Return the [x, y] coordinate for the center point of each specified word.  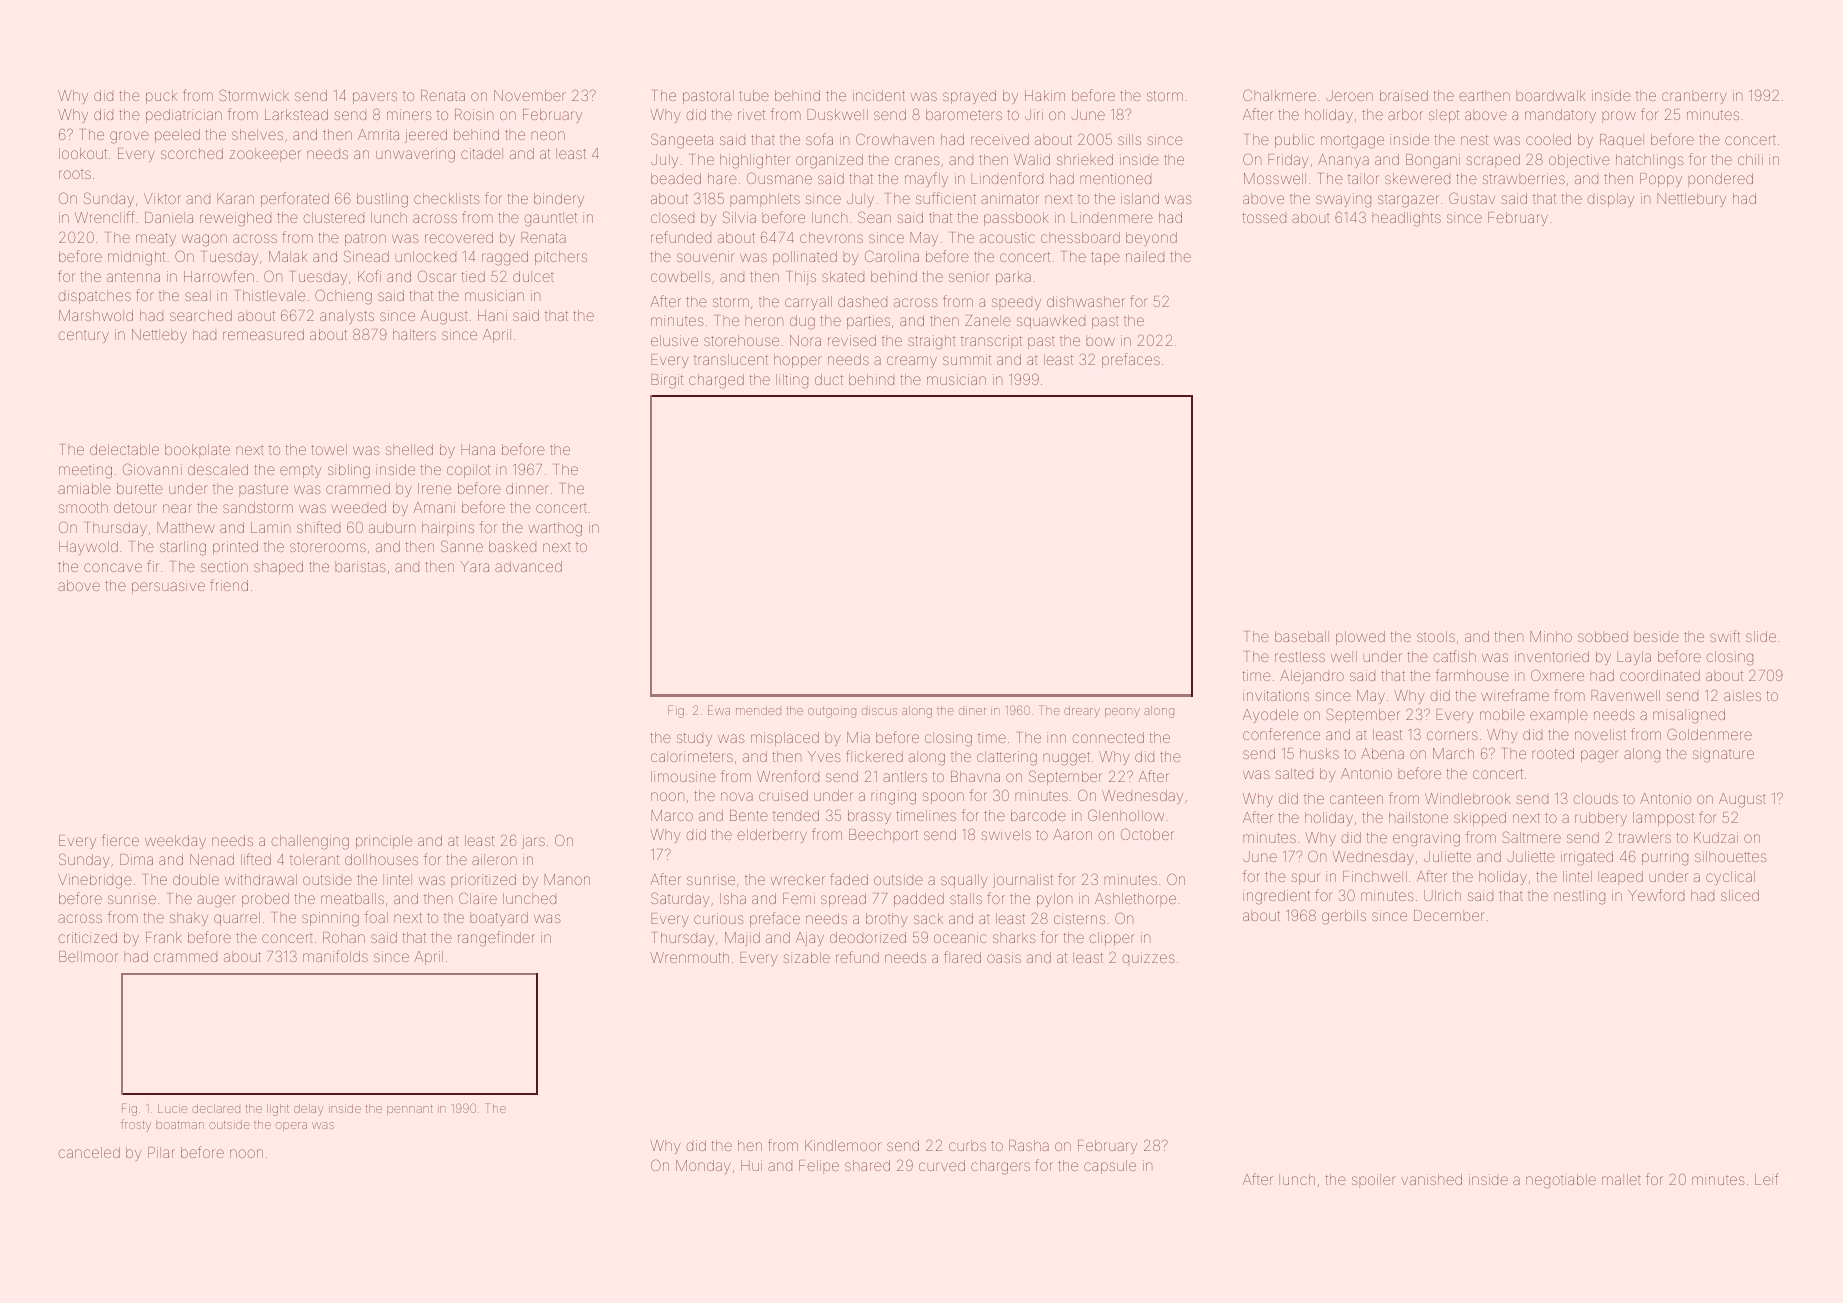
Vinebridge [95, 881]
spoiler [1374, 1181]
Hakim [1045, 95]
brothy [886, 920]
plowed [1360, 638]
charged [716, 381]
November [530, 95]
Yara [475, 566]
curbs [967, 1145]
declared [216, 1108]
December [1449, 915]
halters [414, 334]
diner [972, 711]
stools [1436, 636]
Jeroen [1349, 95]
